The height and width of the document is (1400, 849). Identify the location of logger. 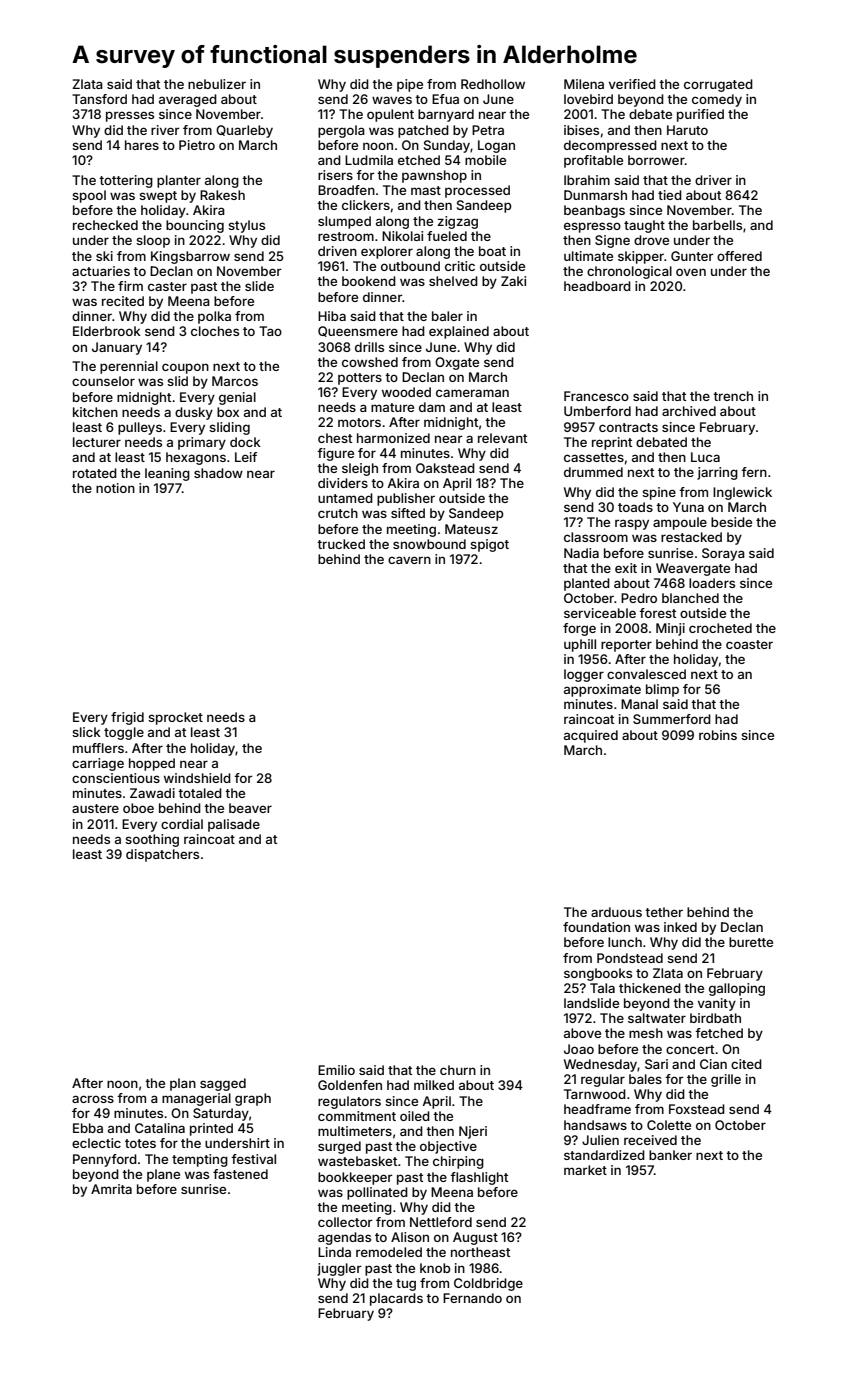
(584, 675).
